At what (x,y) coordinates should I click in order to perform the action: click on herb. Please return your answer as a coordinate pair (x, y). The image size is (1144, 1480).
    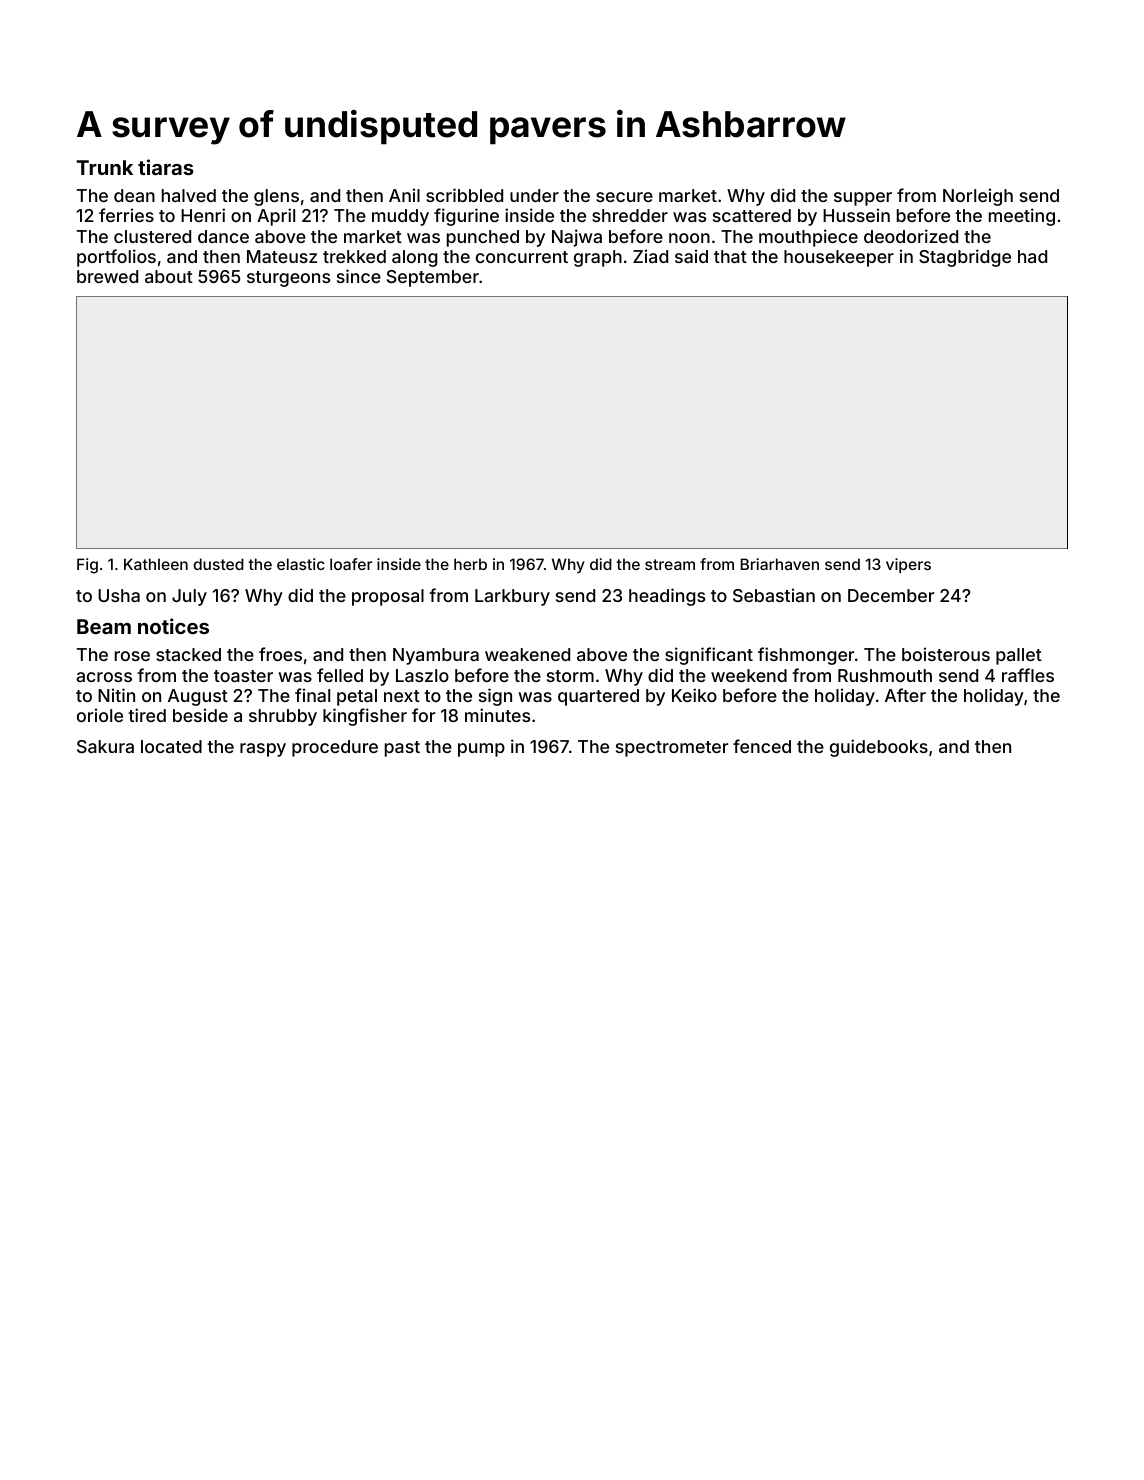
    Looking at the image, I should click on (470, 564).
